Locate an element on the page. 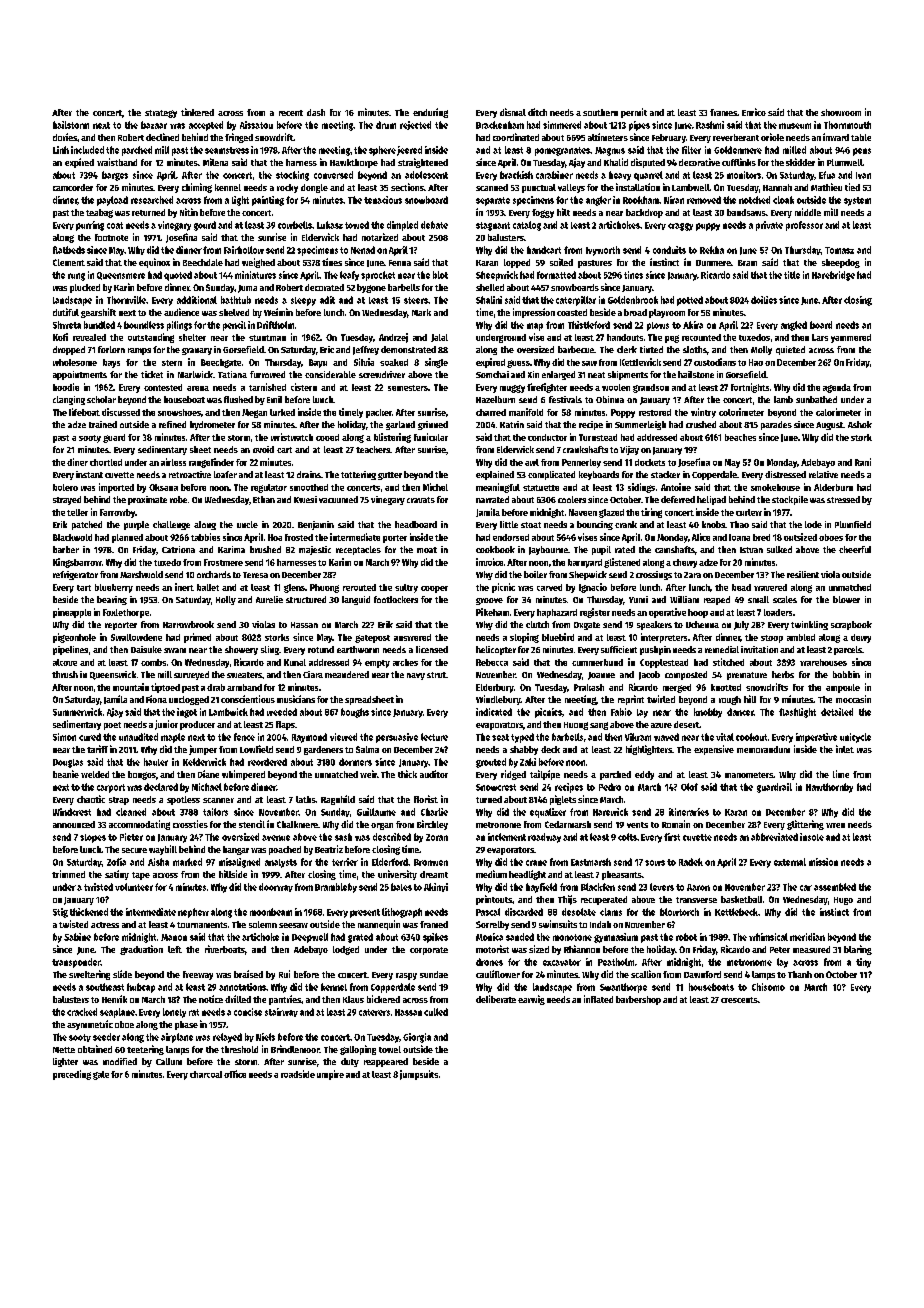 The width and height of the image is (924, 1308). avenue is located at coordinates (276, 838).
